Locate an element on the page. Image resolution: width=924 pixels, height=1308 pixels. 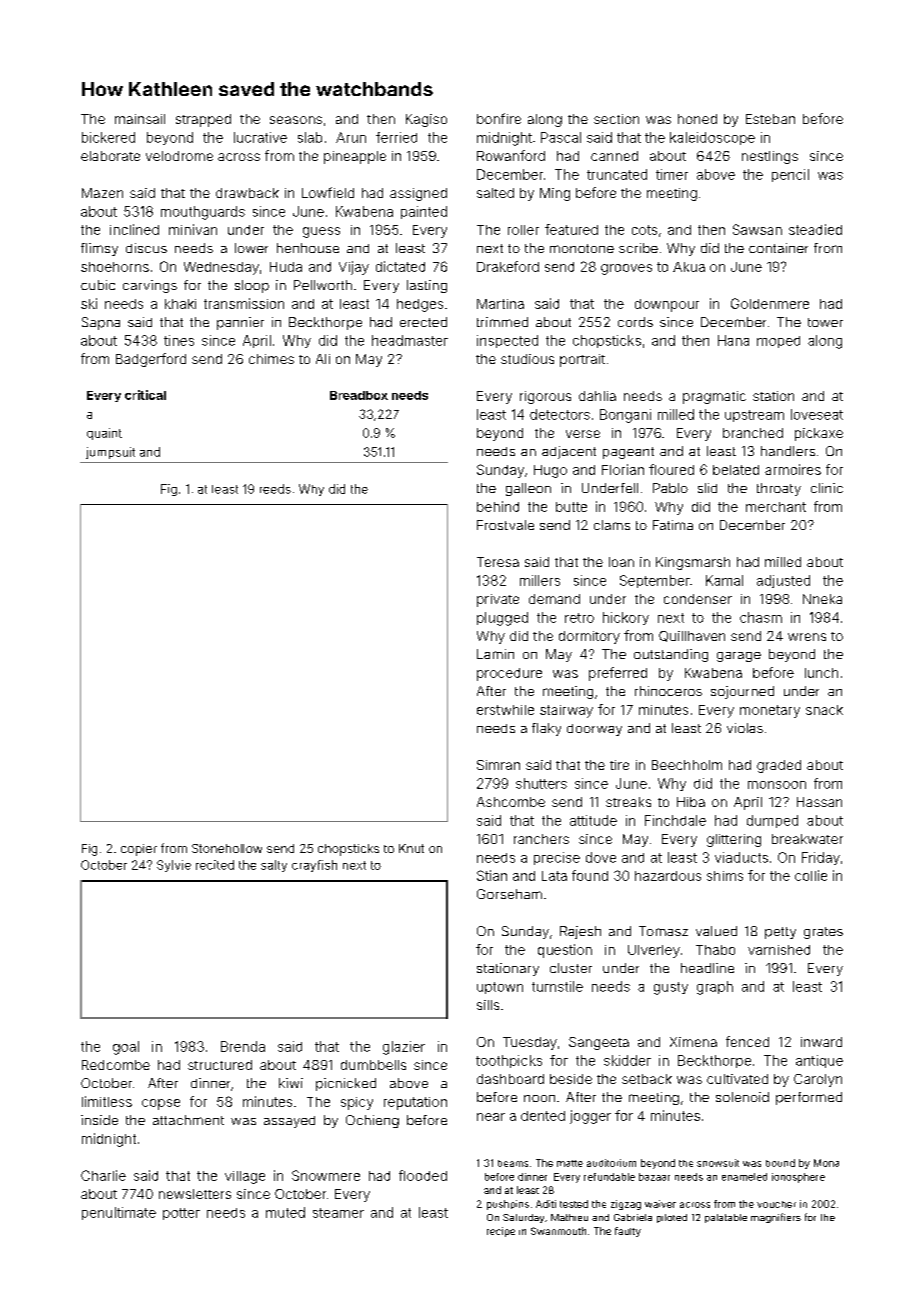
sojourned is located at coordinates (742, 692).
